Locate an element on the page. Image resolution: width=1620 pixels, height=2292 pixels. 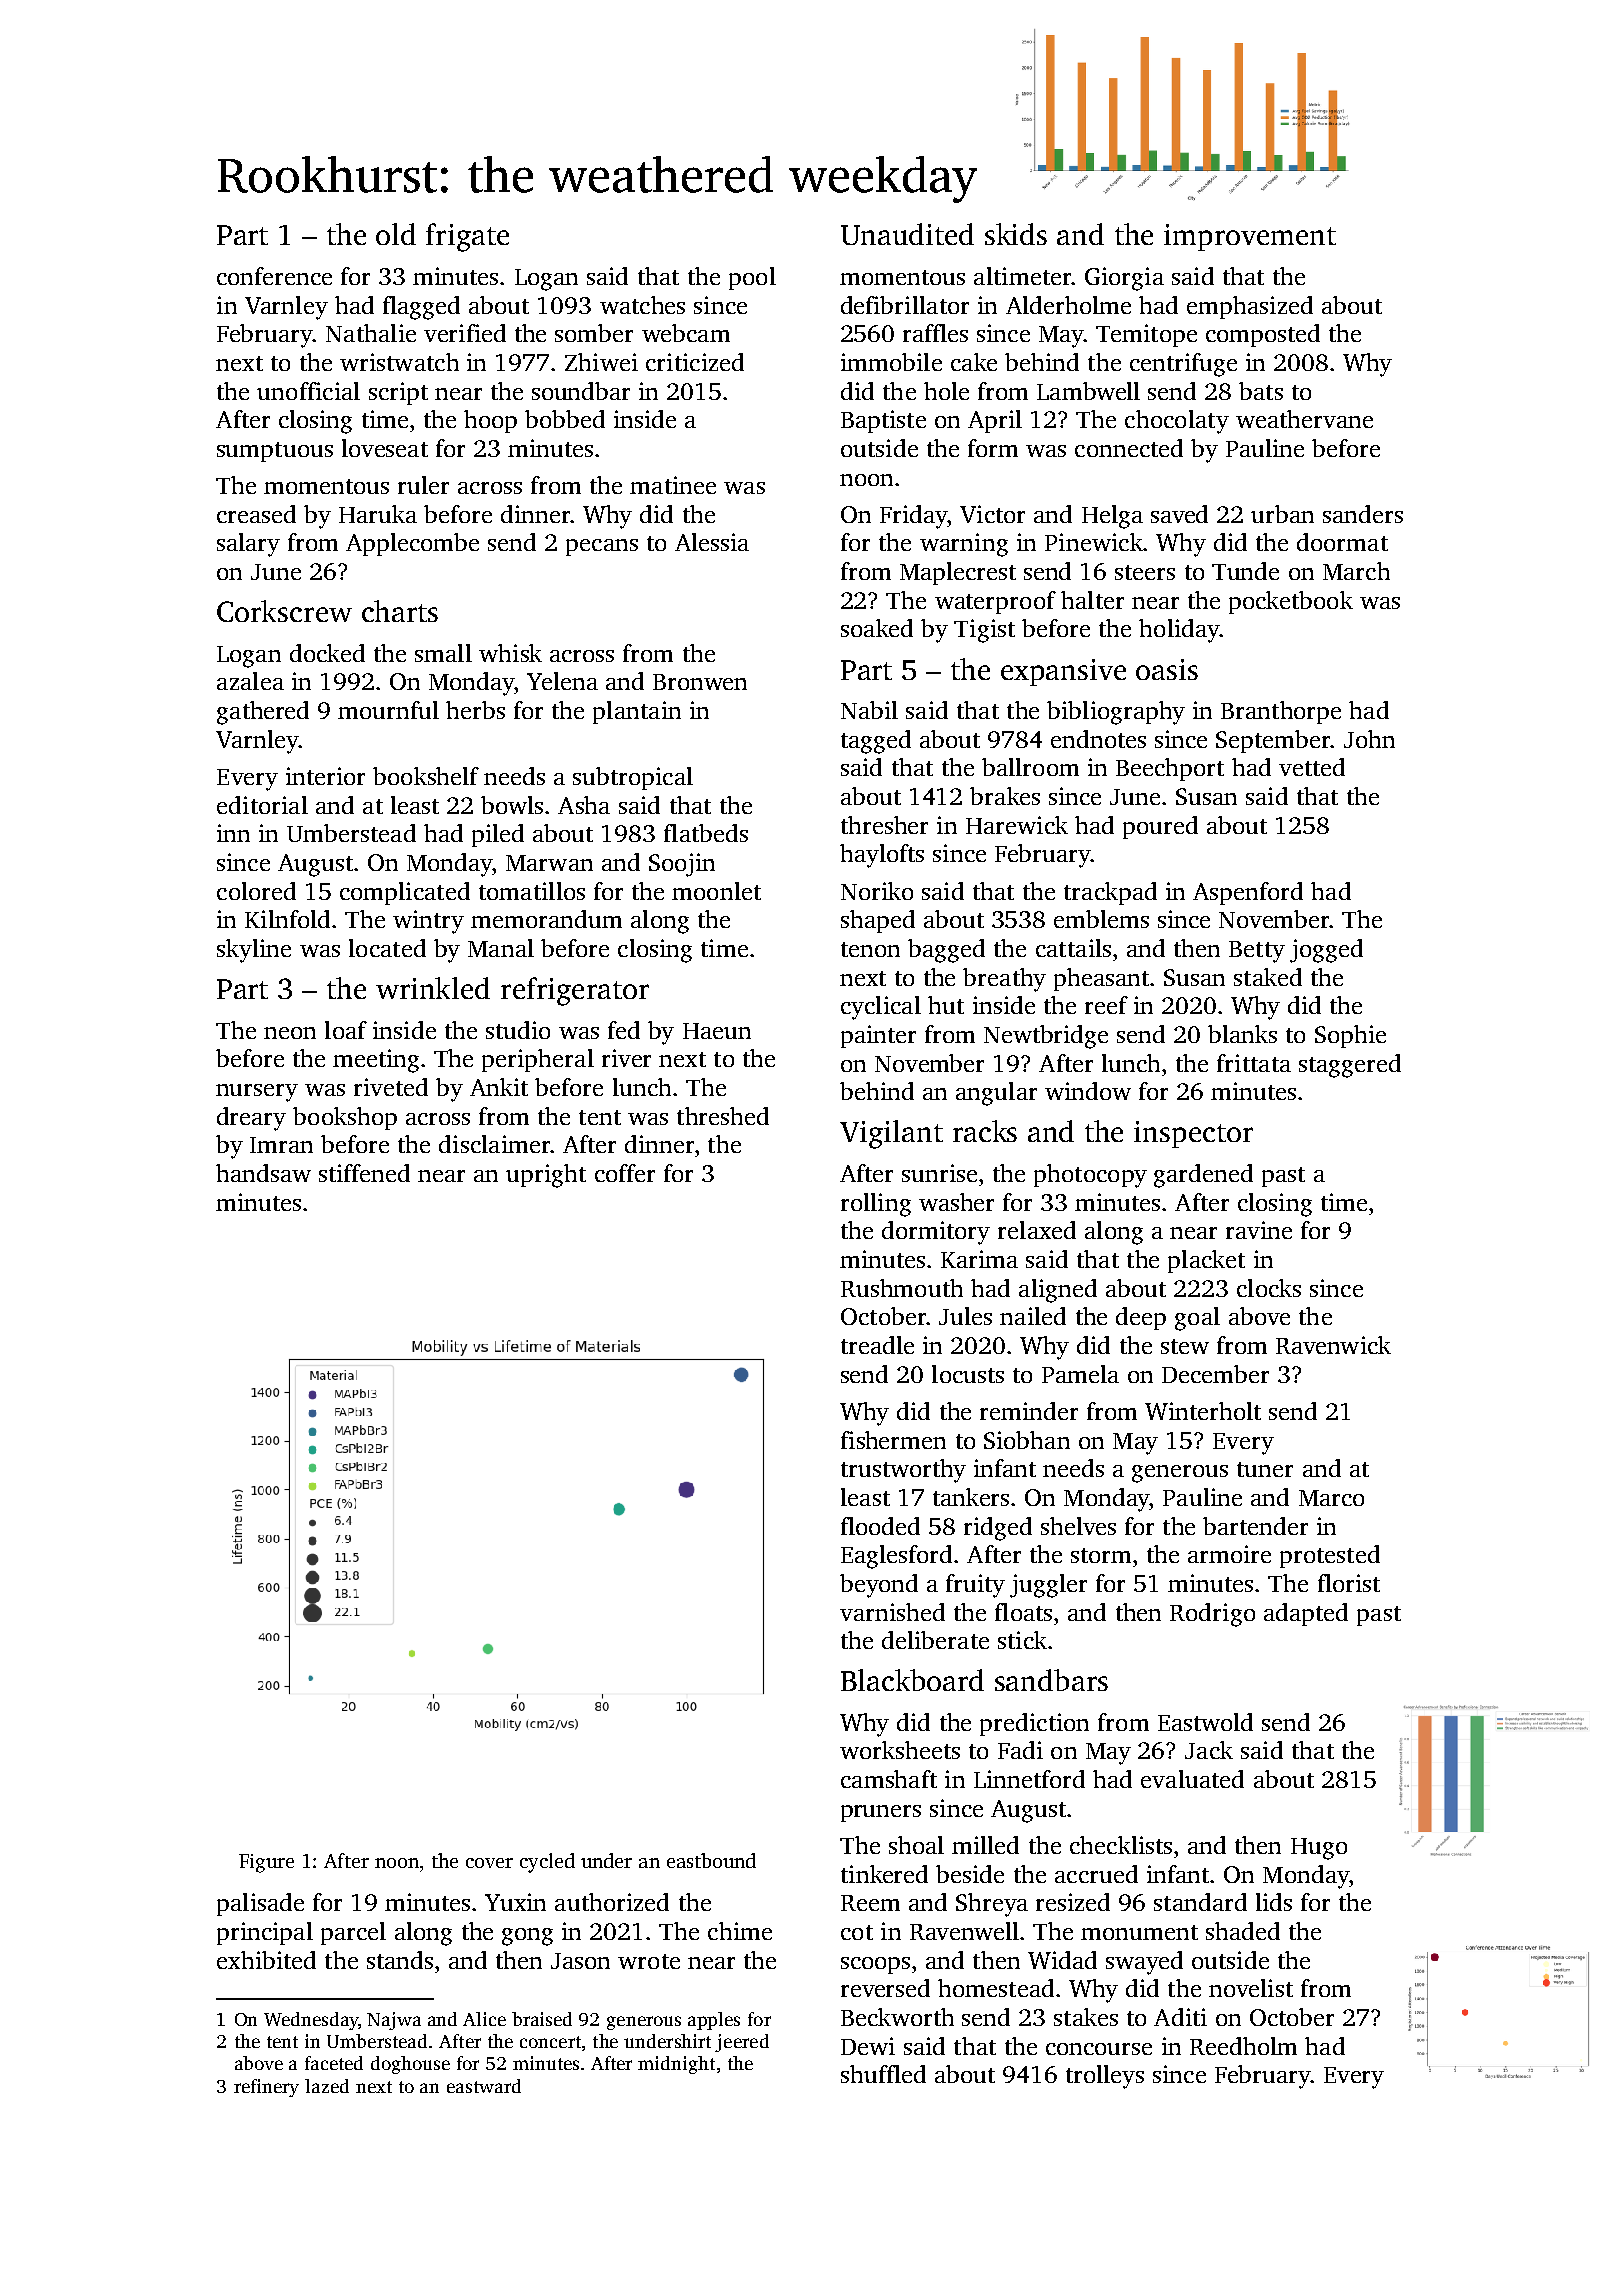
midnight is located at coordinates (676, 2065).
